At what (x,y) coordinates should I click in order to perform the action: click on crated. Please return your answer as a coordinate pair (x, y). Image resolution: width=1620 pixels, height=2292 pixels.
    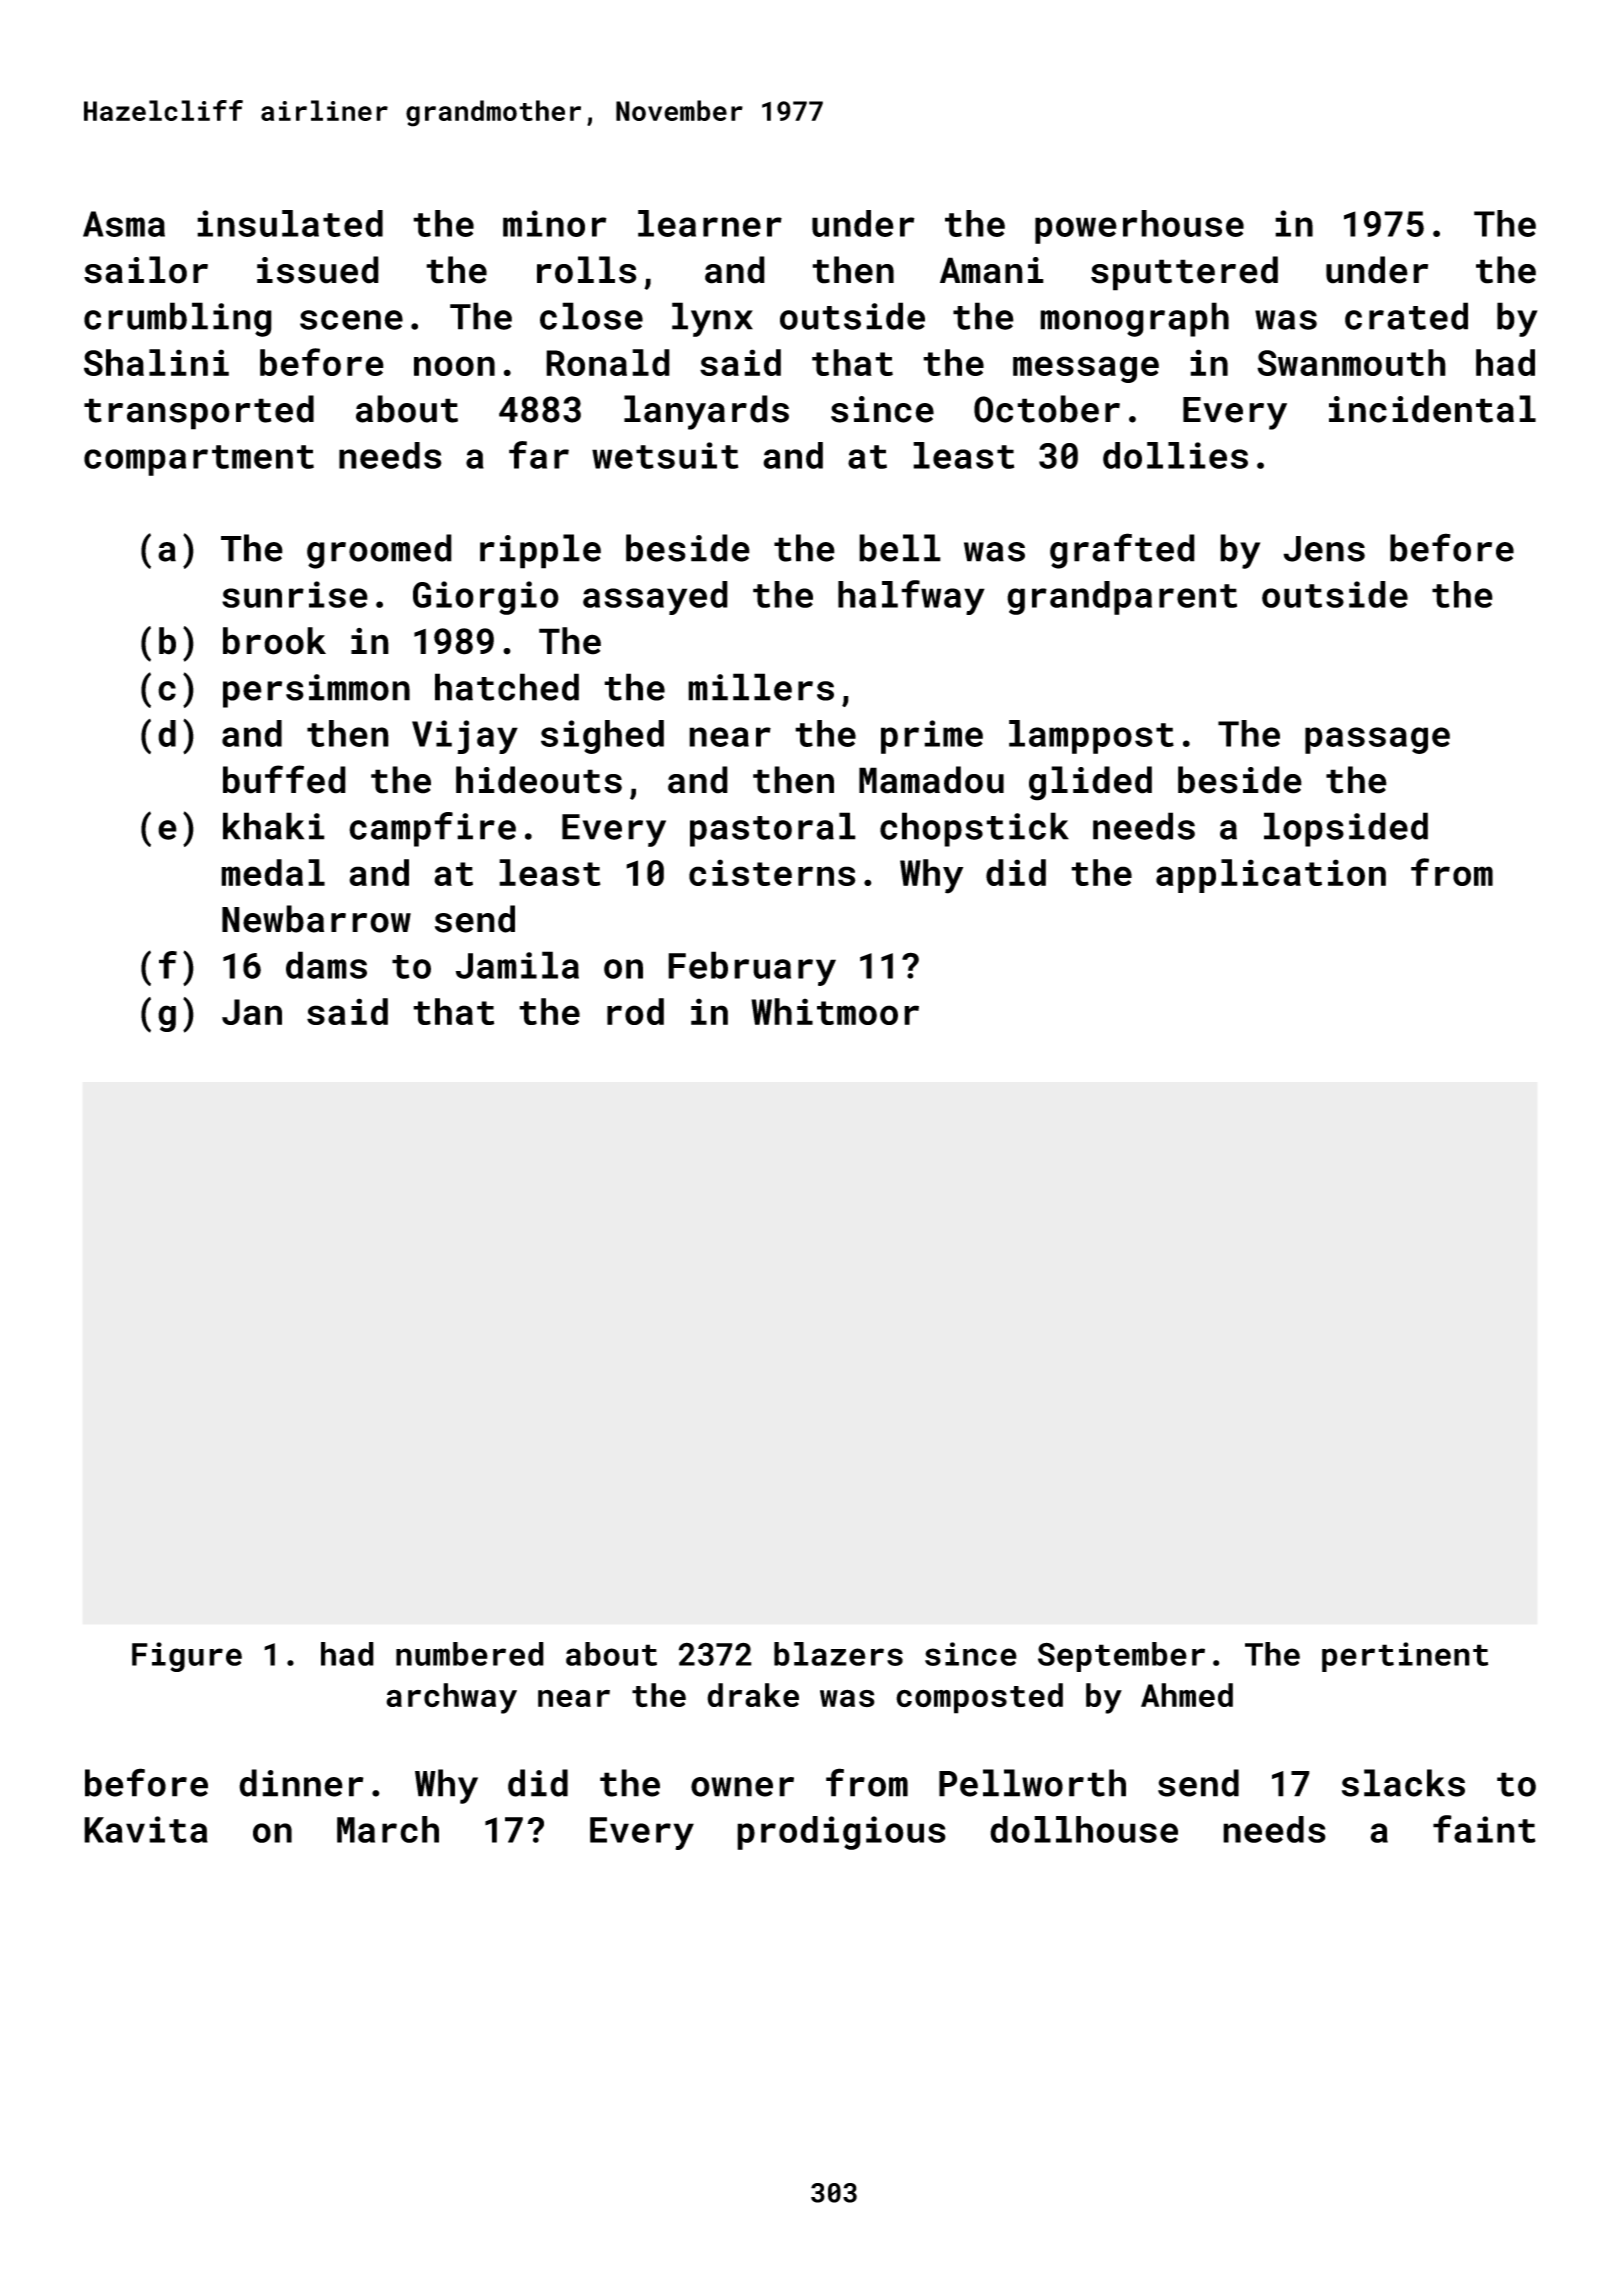
    Looking at the image, I should click on (1406, 316).
